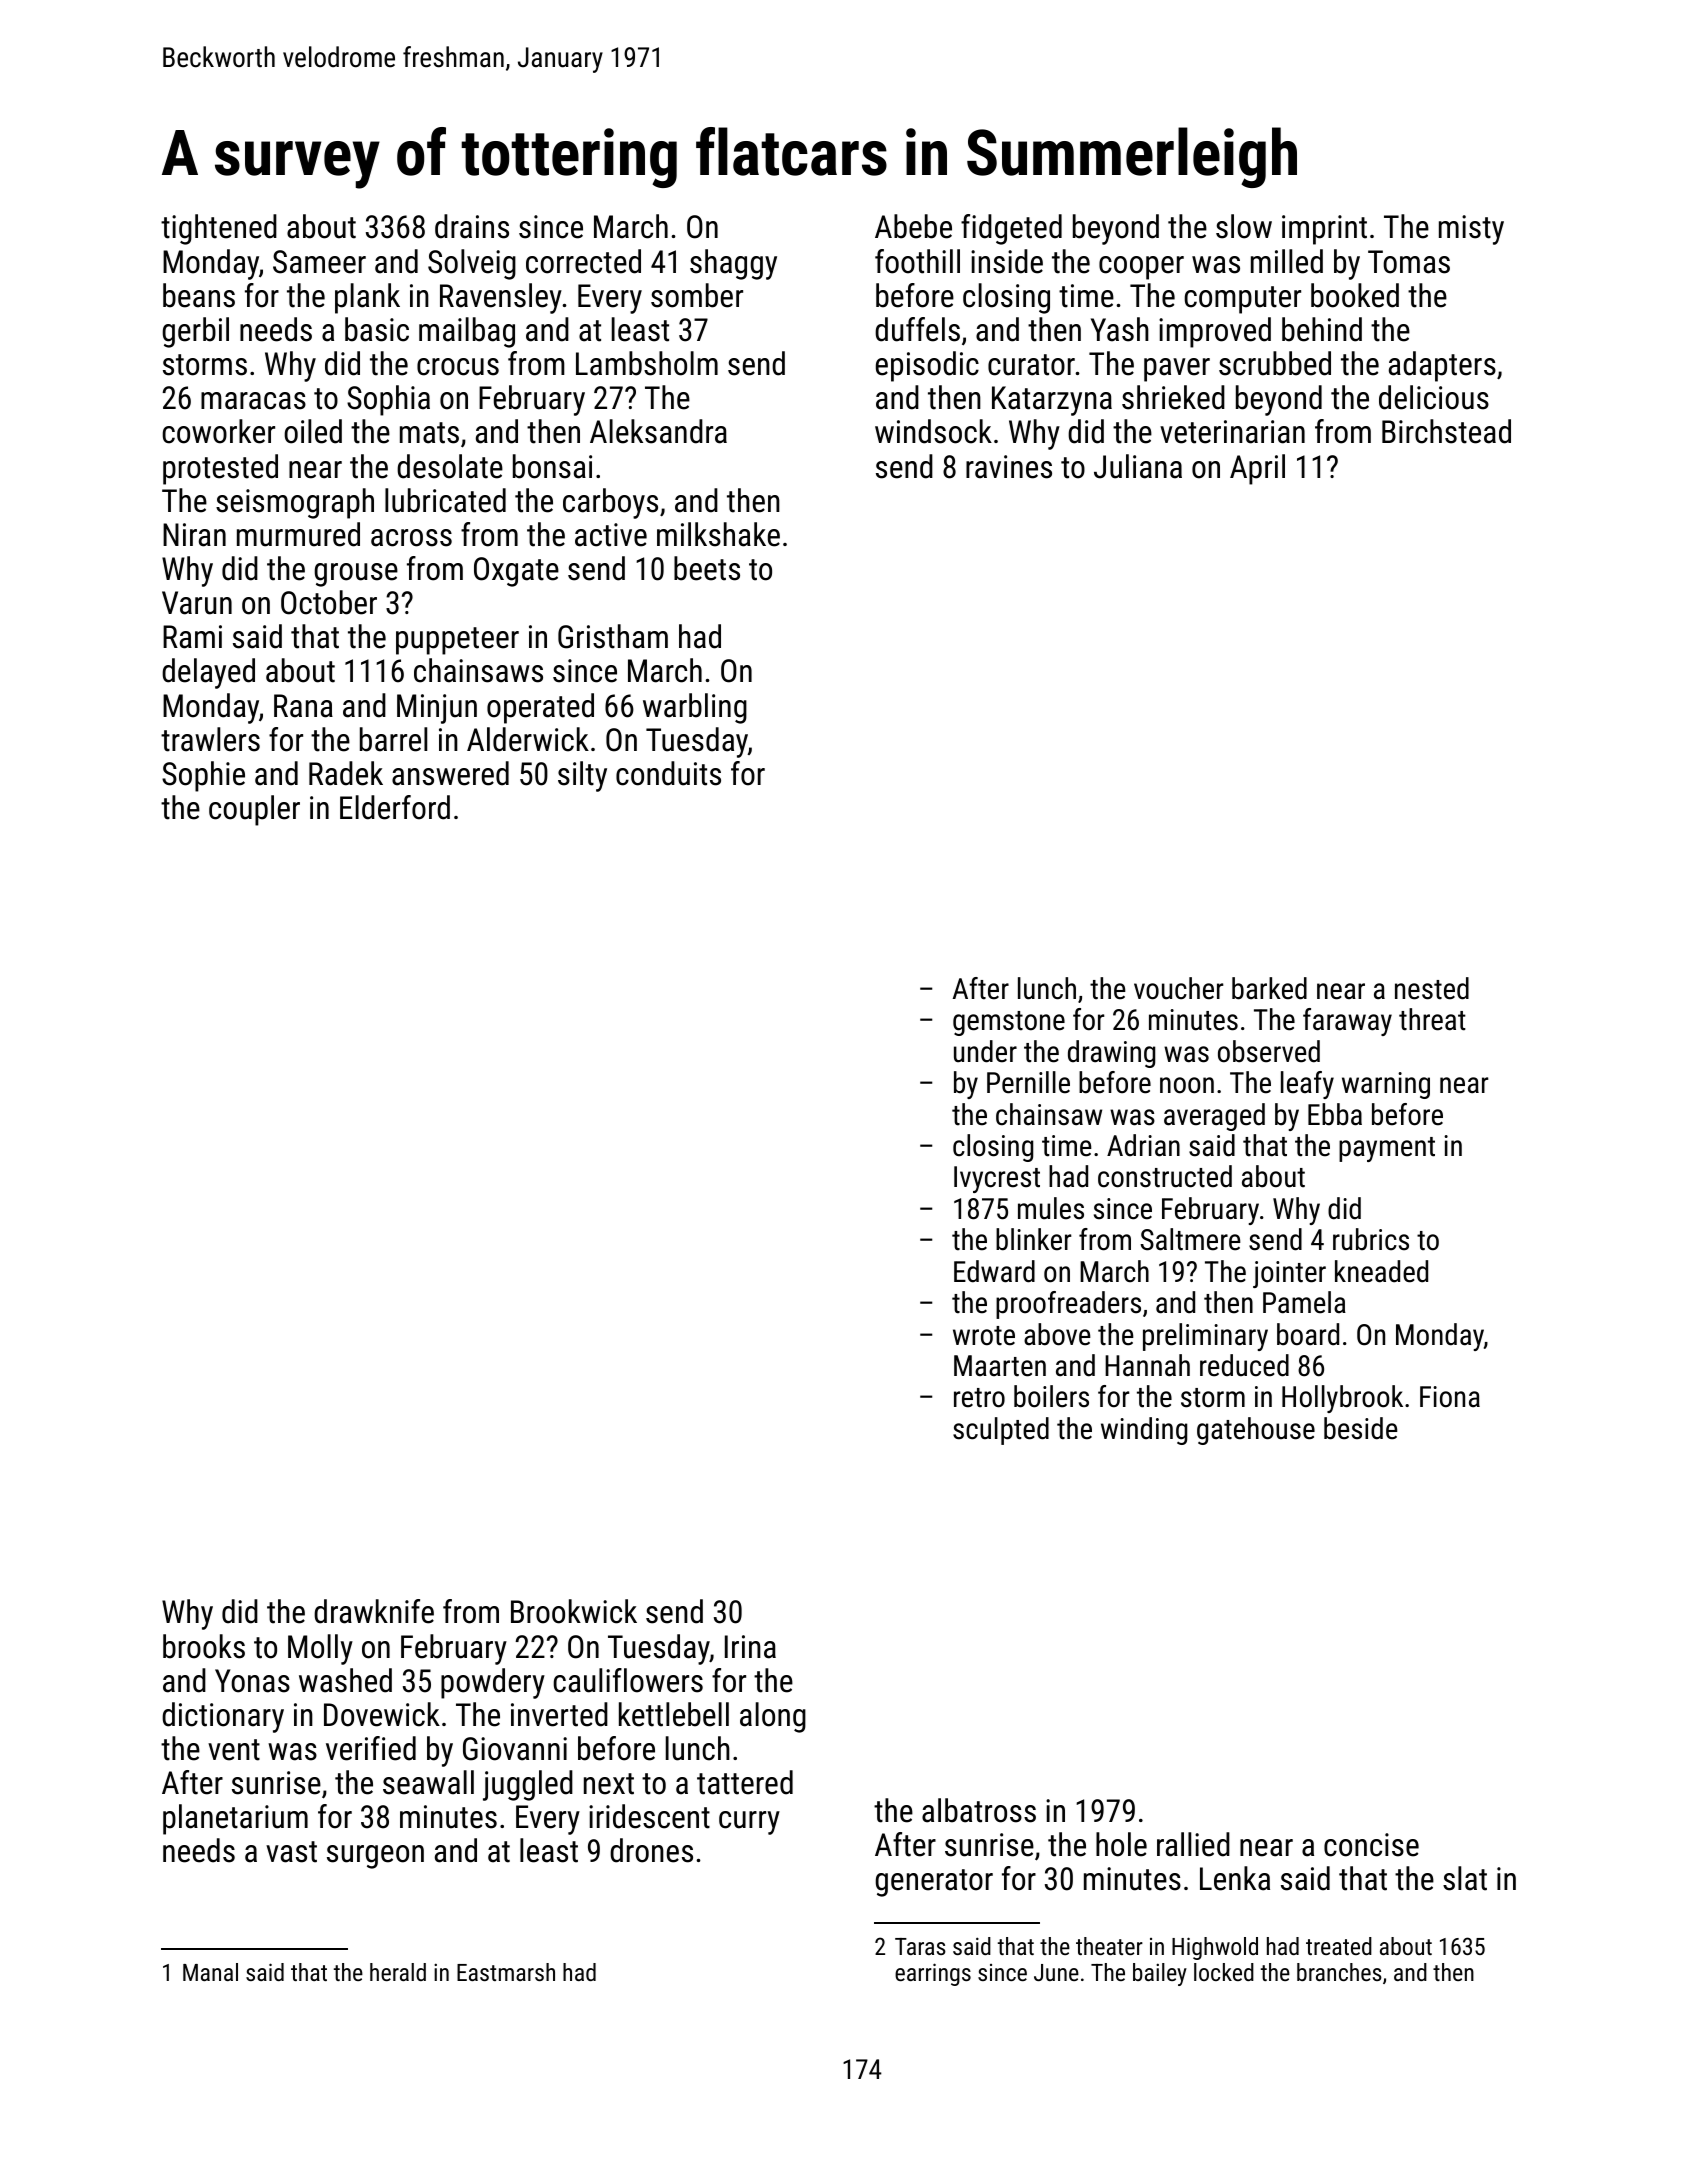  Describe the element at coordinates (985, 1051) in the screenshot. I see `under` at that location.
